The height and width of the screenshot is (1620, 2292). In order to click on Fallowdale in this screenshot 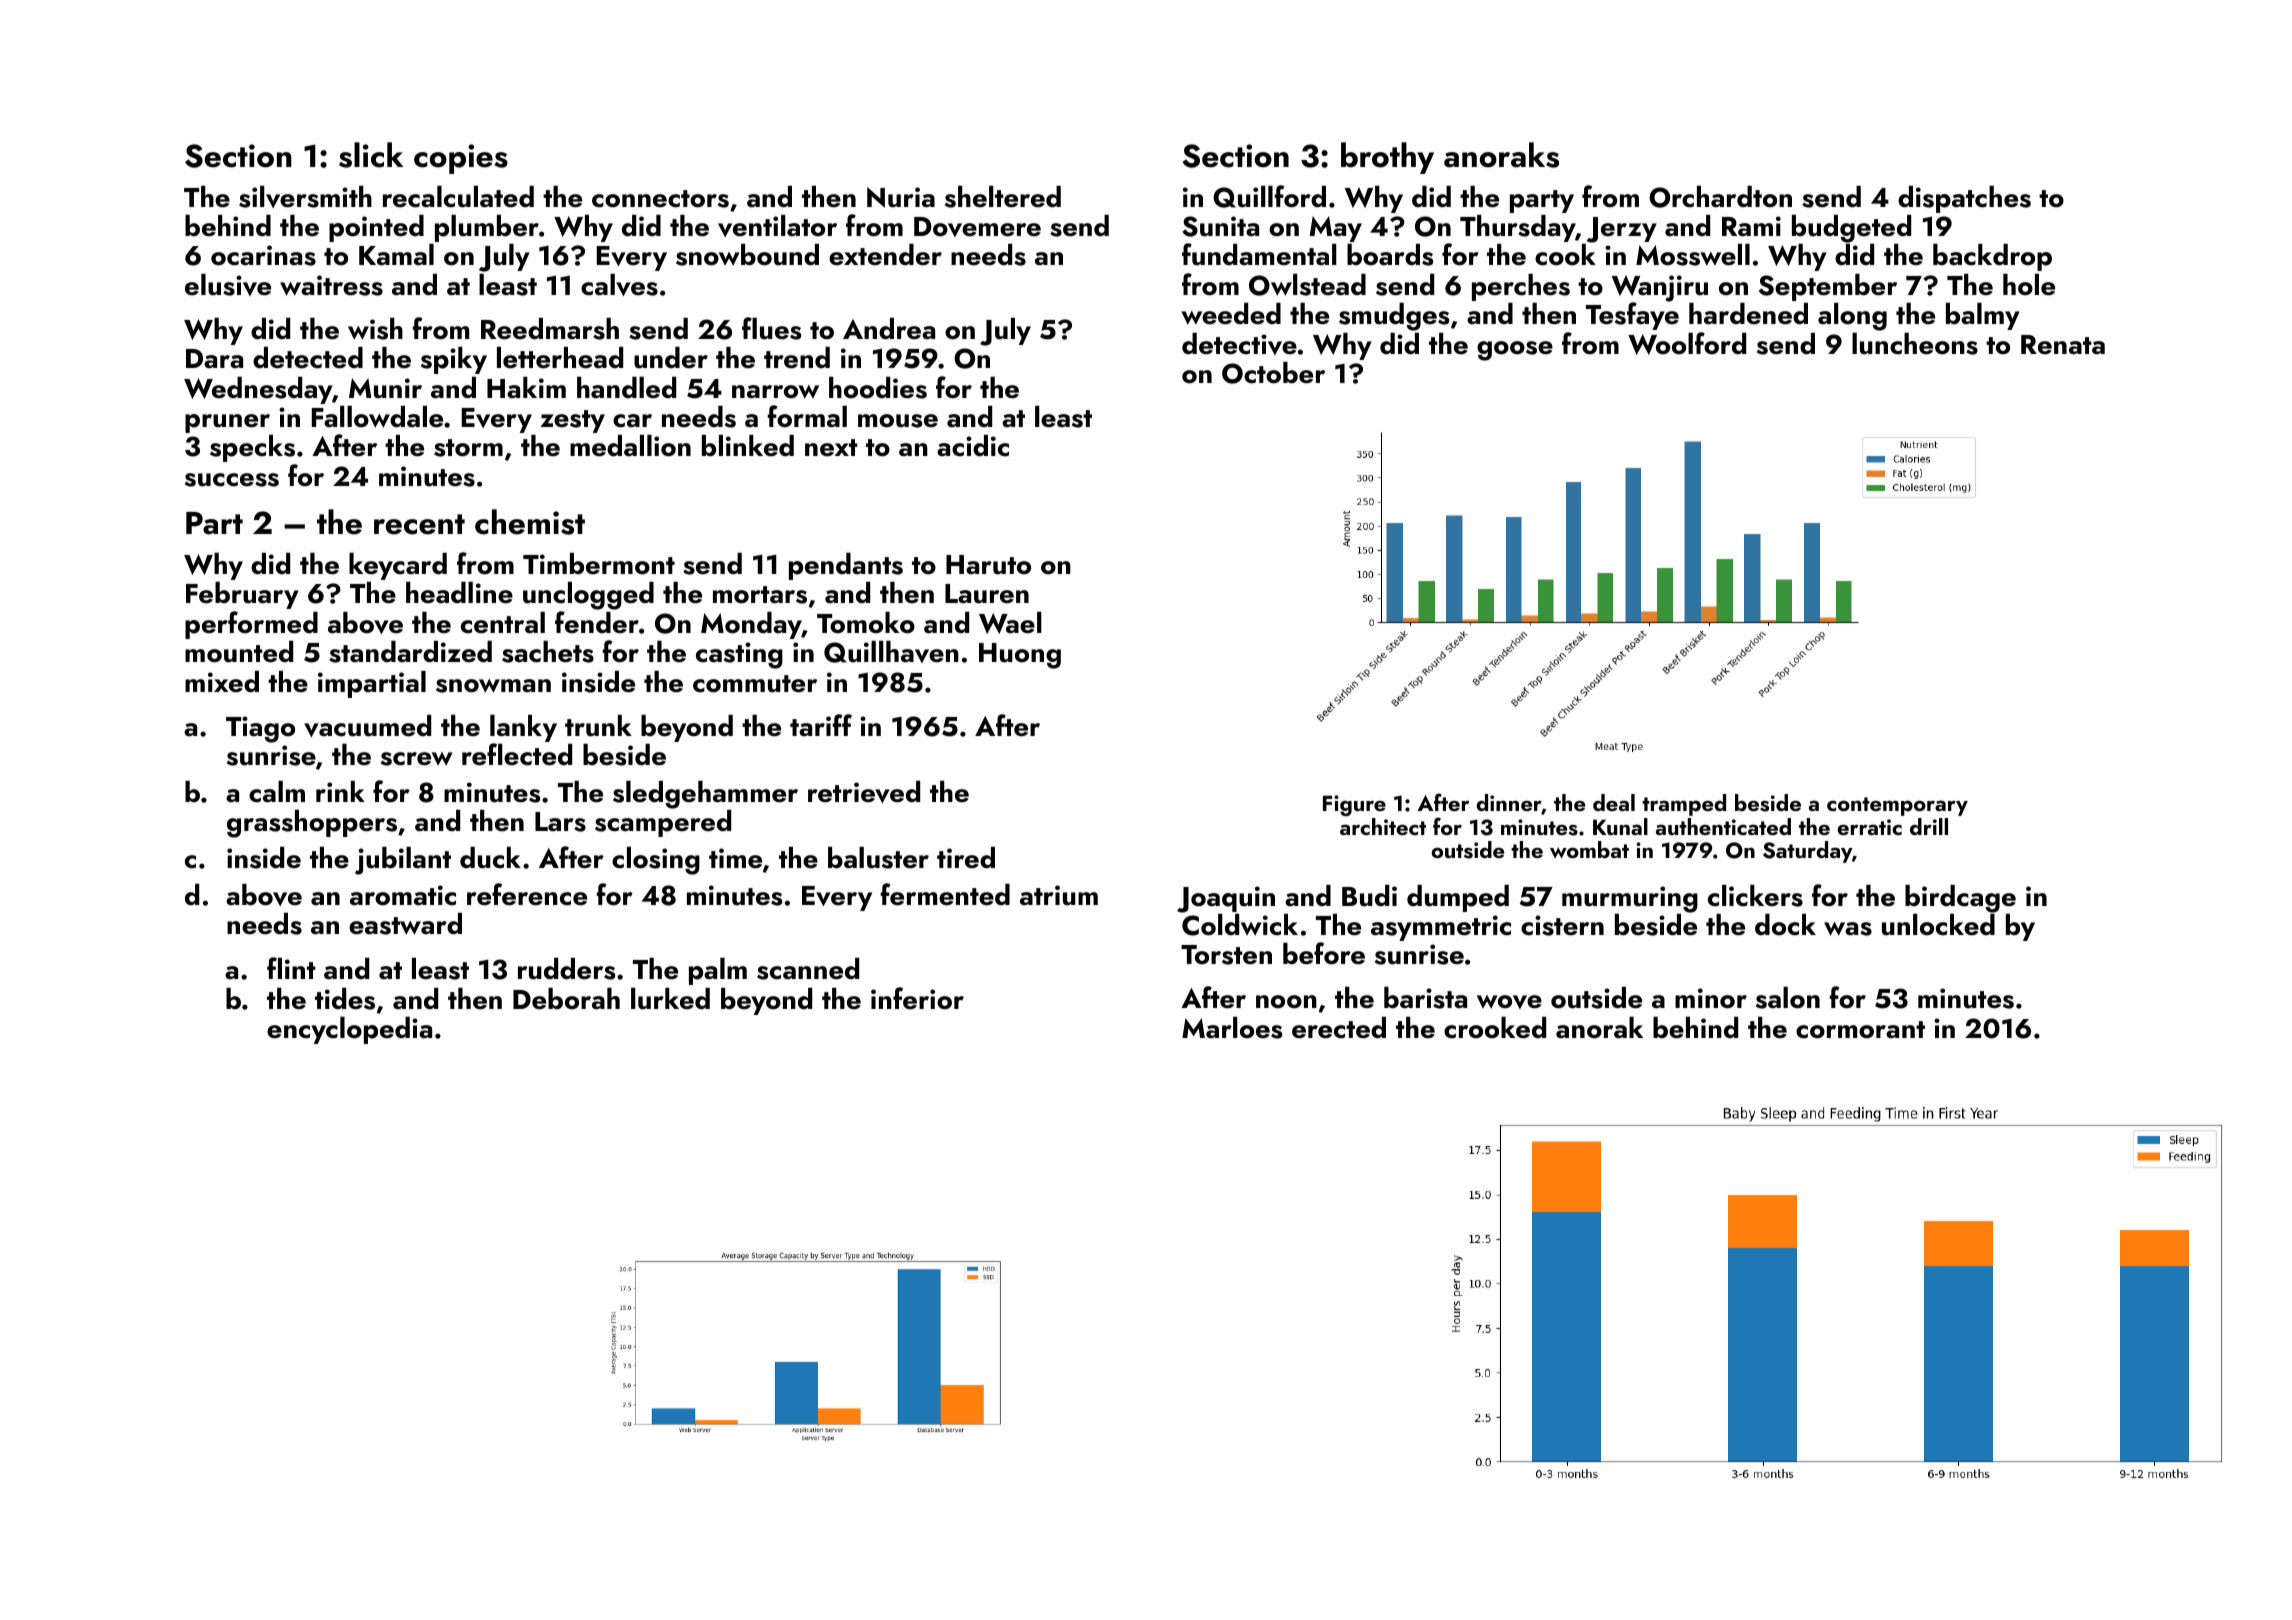, I will do `click(377, 417)`.
